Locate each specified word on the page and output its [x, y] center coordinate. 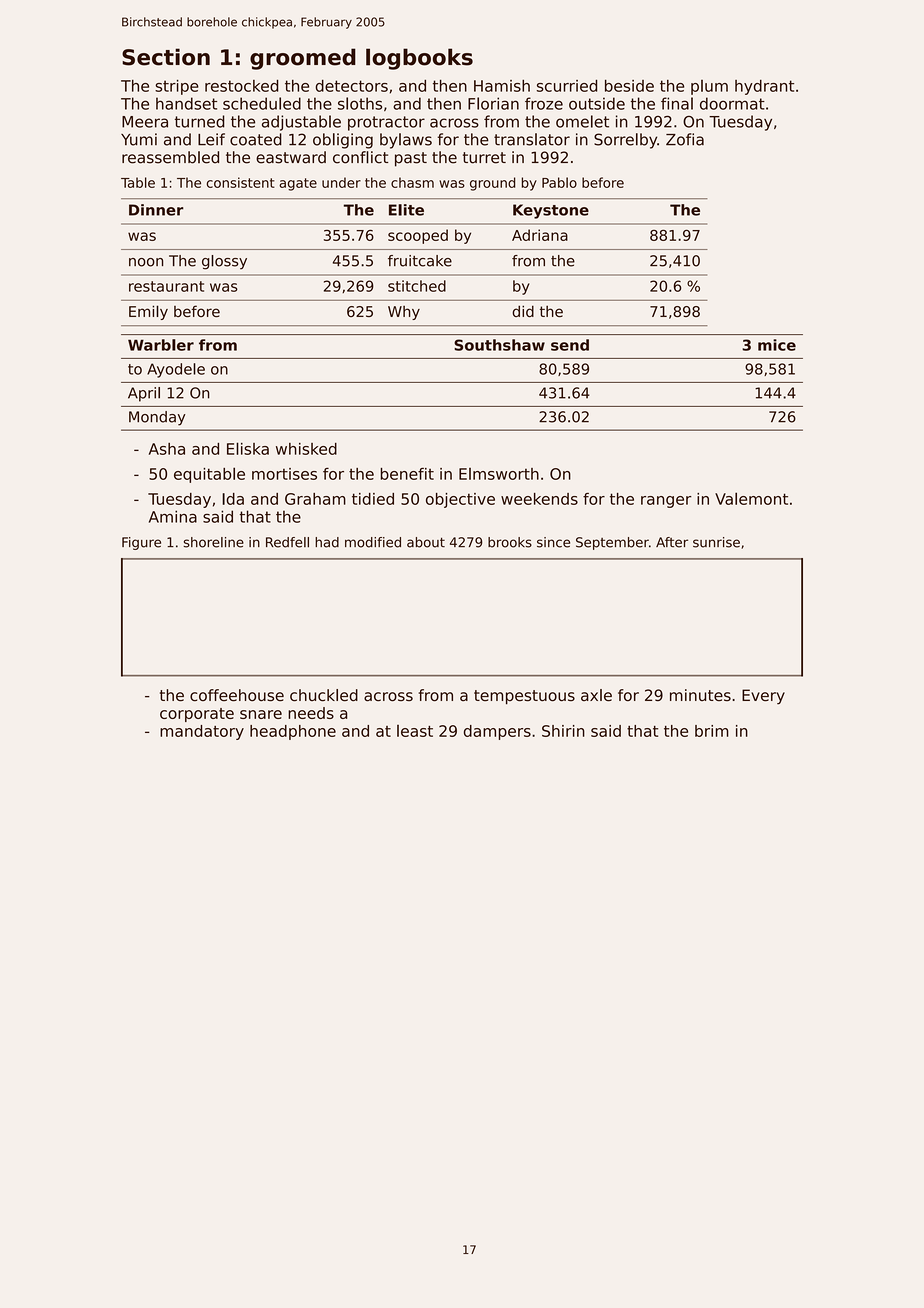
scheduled [262, 103]
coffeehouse [237, 695]
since [553, 542]
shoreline [214, 542]
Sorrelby [625, 141]
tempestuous [524, 697]
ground [492, 184]
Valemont [751, 498]
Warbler [161, 345]
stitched [417, 286]
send [570, 345]
